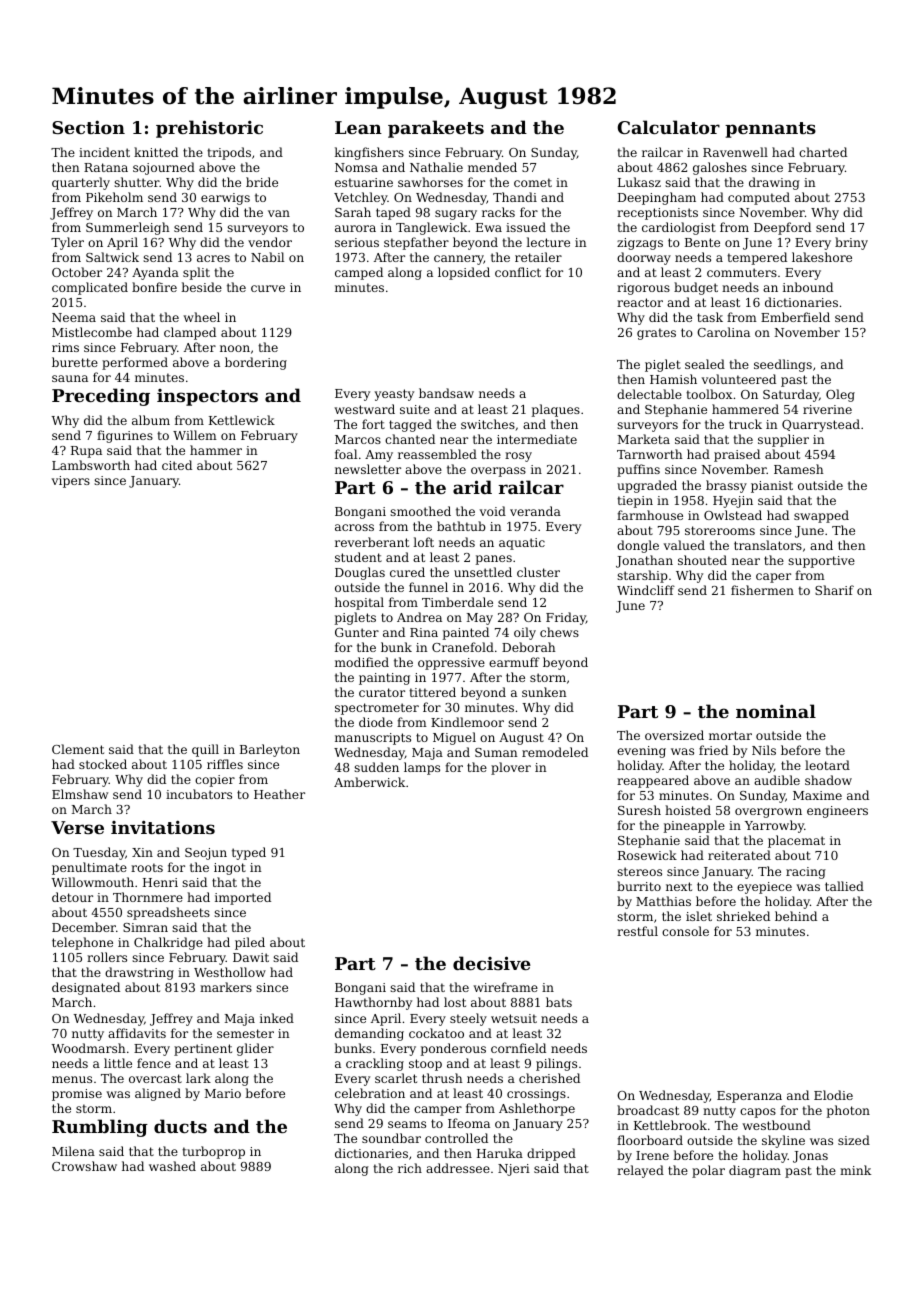 Image resolution: width=924 pixels, height=1308 pixels. I want to click on cardiologist, so click(679, 228).
